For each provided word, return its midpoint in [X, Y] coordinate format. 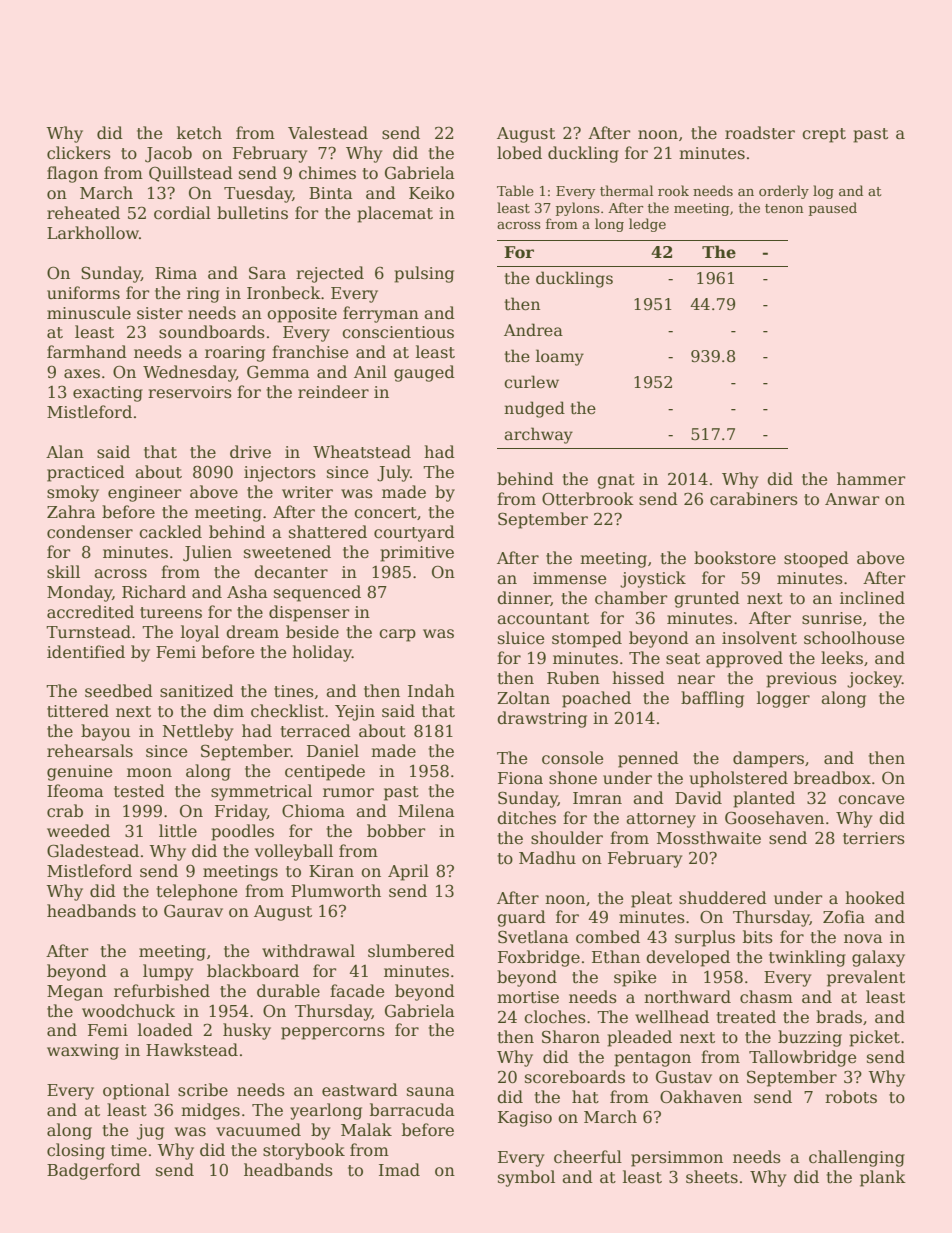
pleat [651, 899]
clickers [79, 153]
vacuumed [258, 1130]
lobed [519, 153]
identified [86, 652]
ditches [526, 818]
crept [824, 135]
